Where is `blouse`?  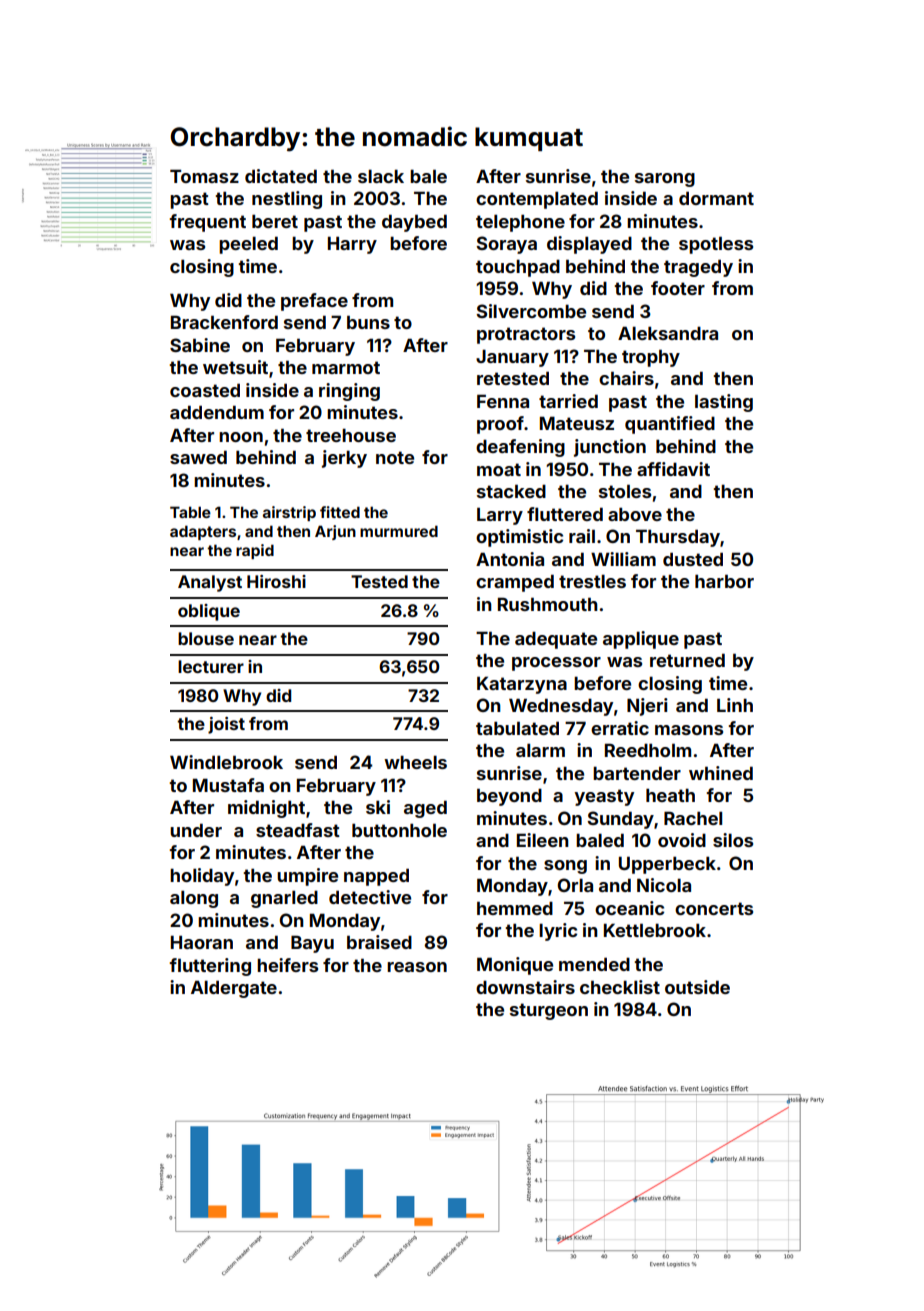 blouse is located at coordinates (206, 638).
